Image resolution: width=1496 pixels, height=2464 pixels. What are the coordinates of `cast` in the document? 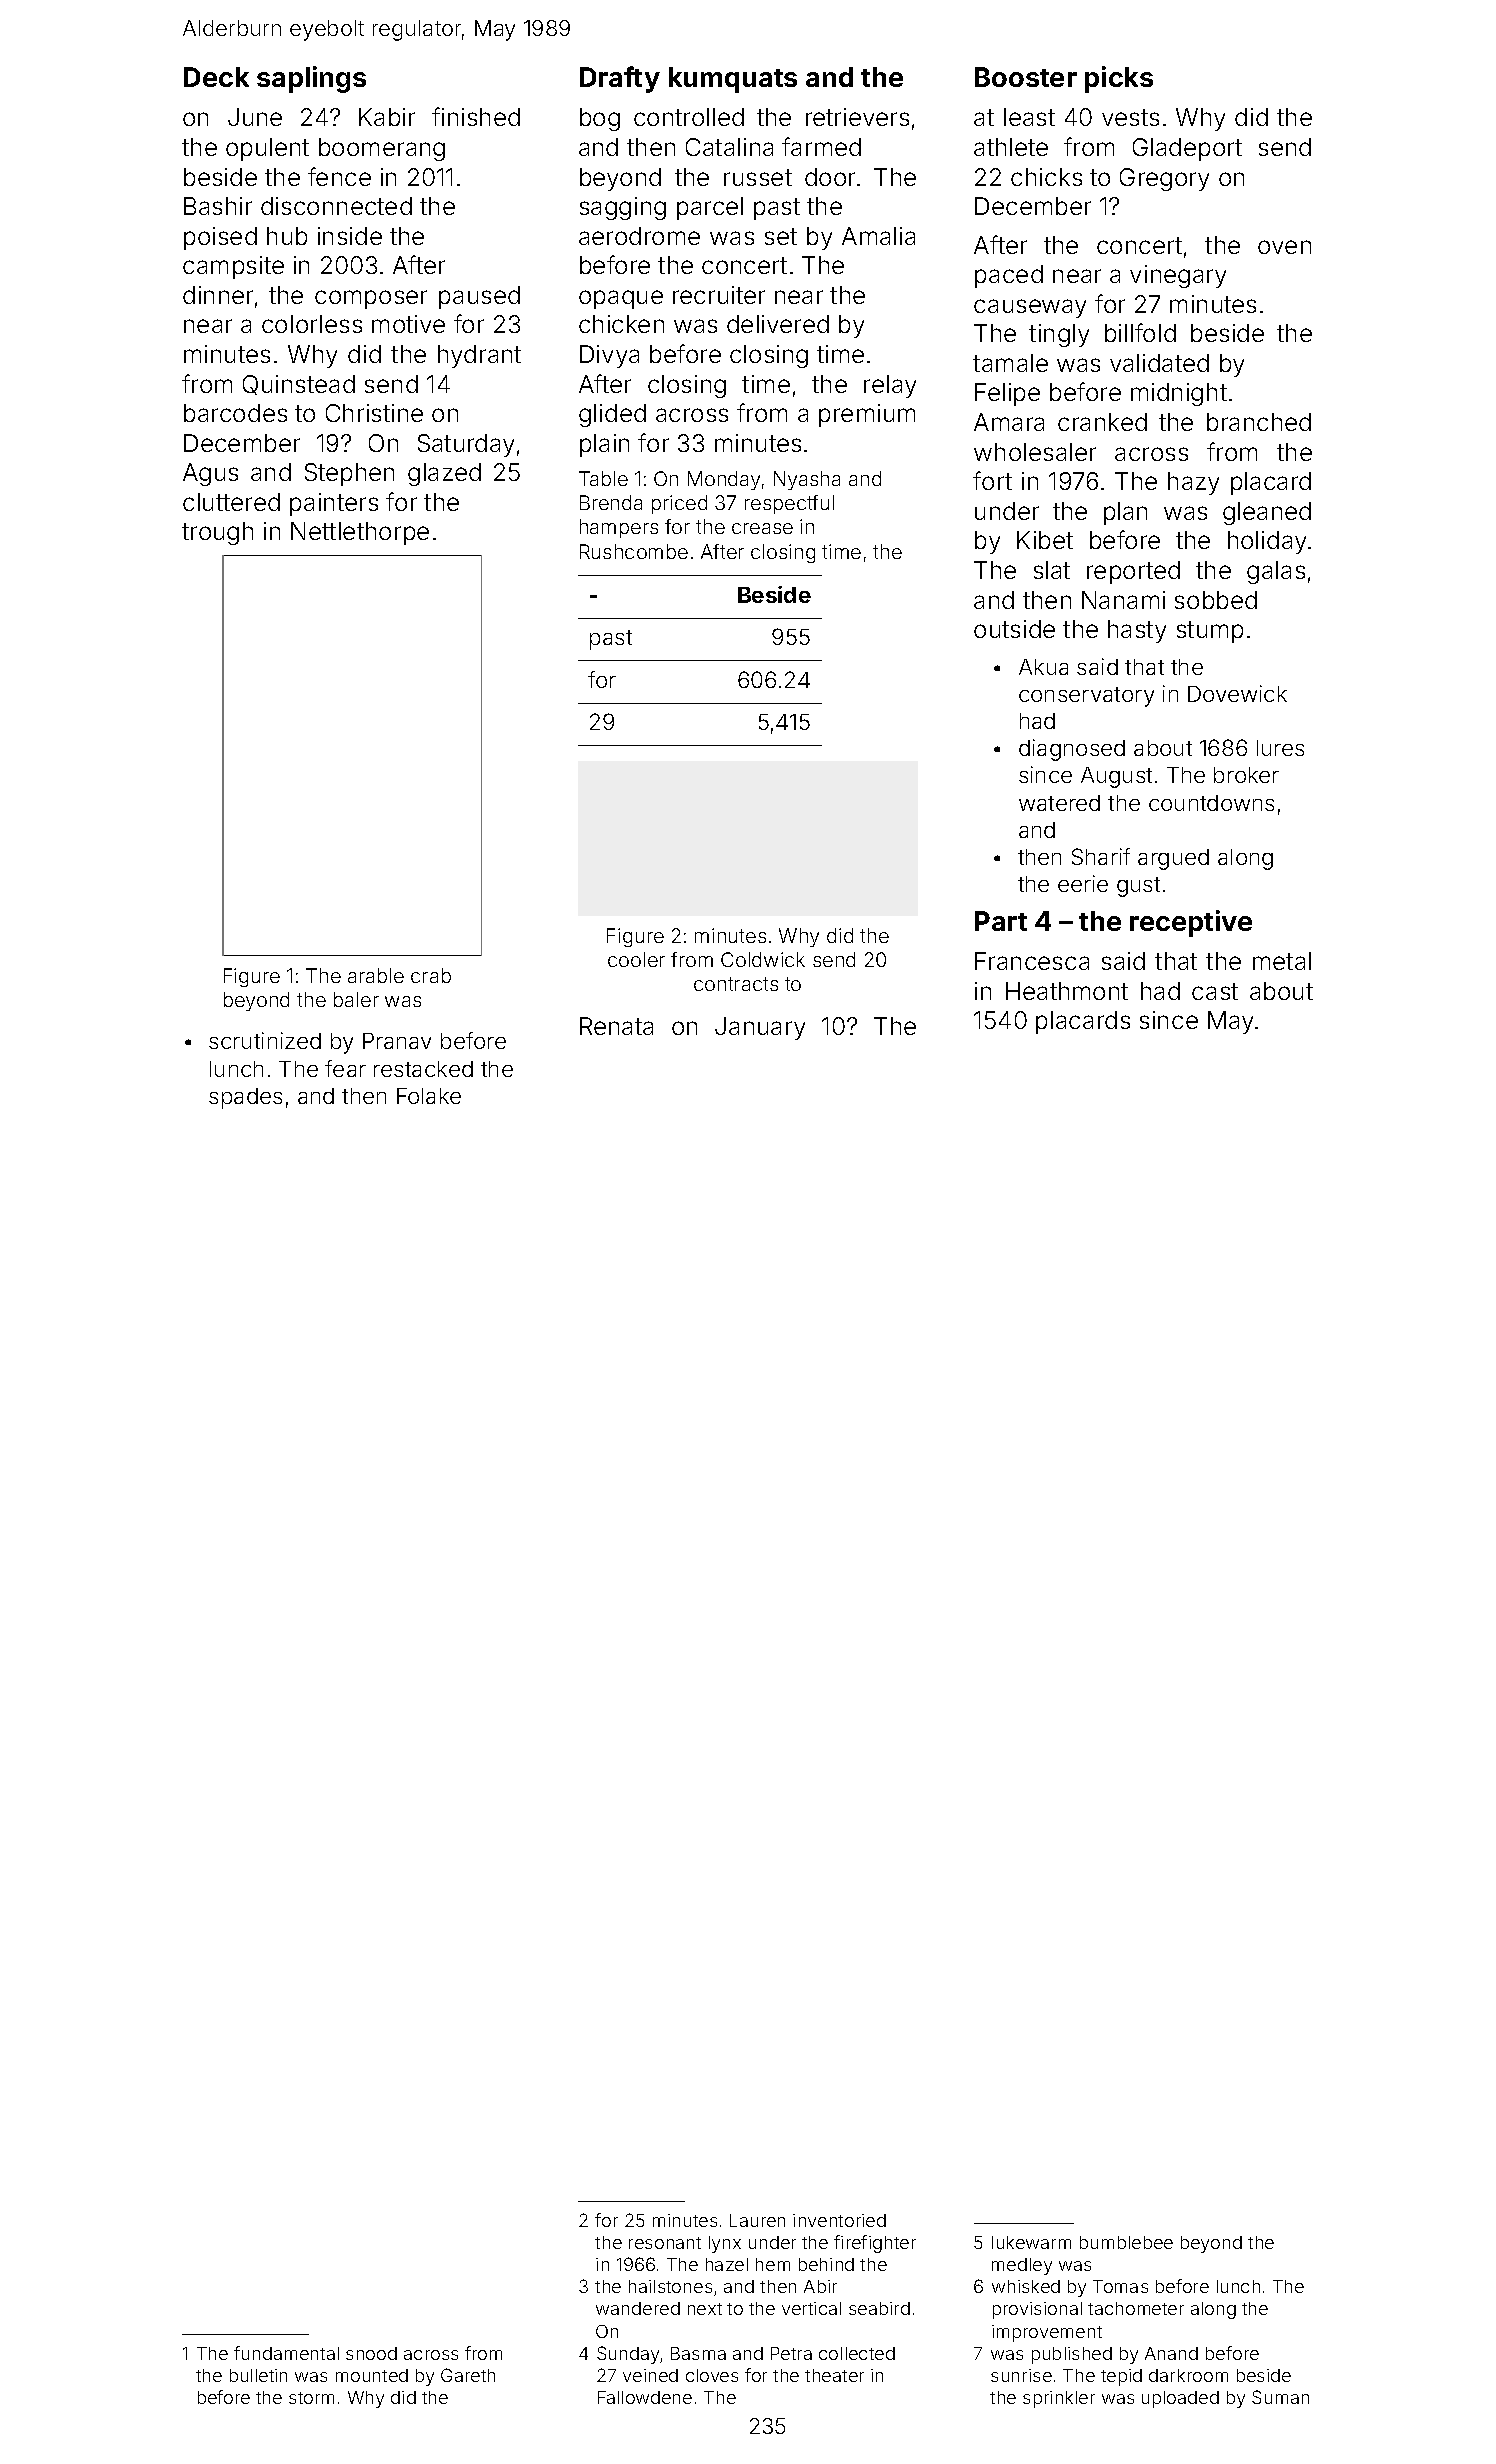 It's located at (1215, 991).
